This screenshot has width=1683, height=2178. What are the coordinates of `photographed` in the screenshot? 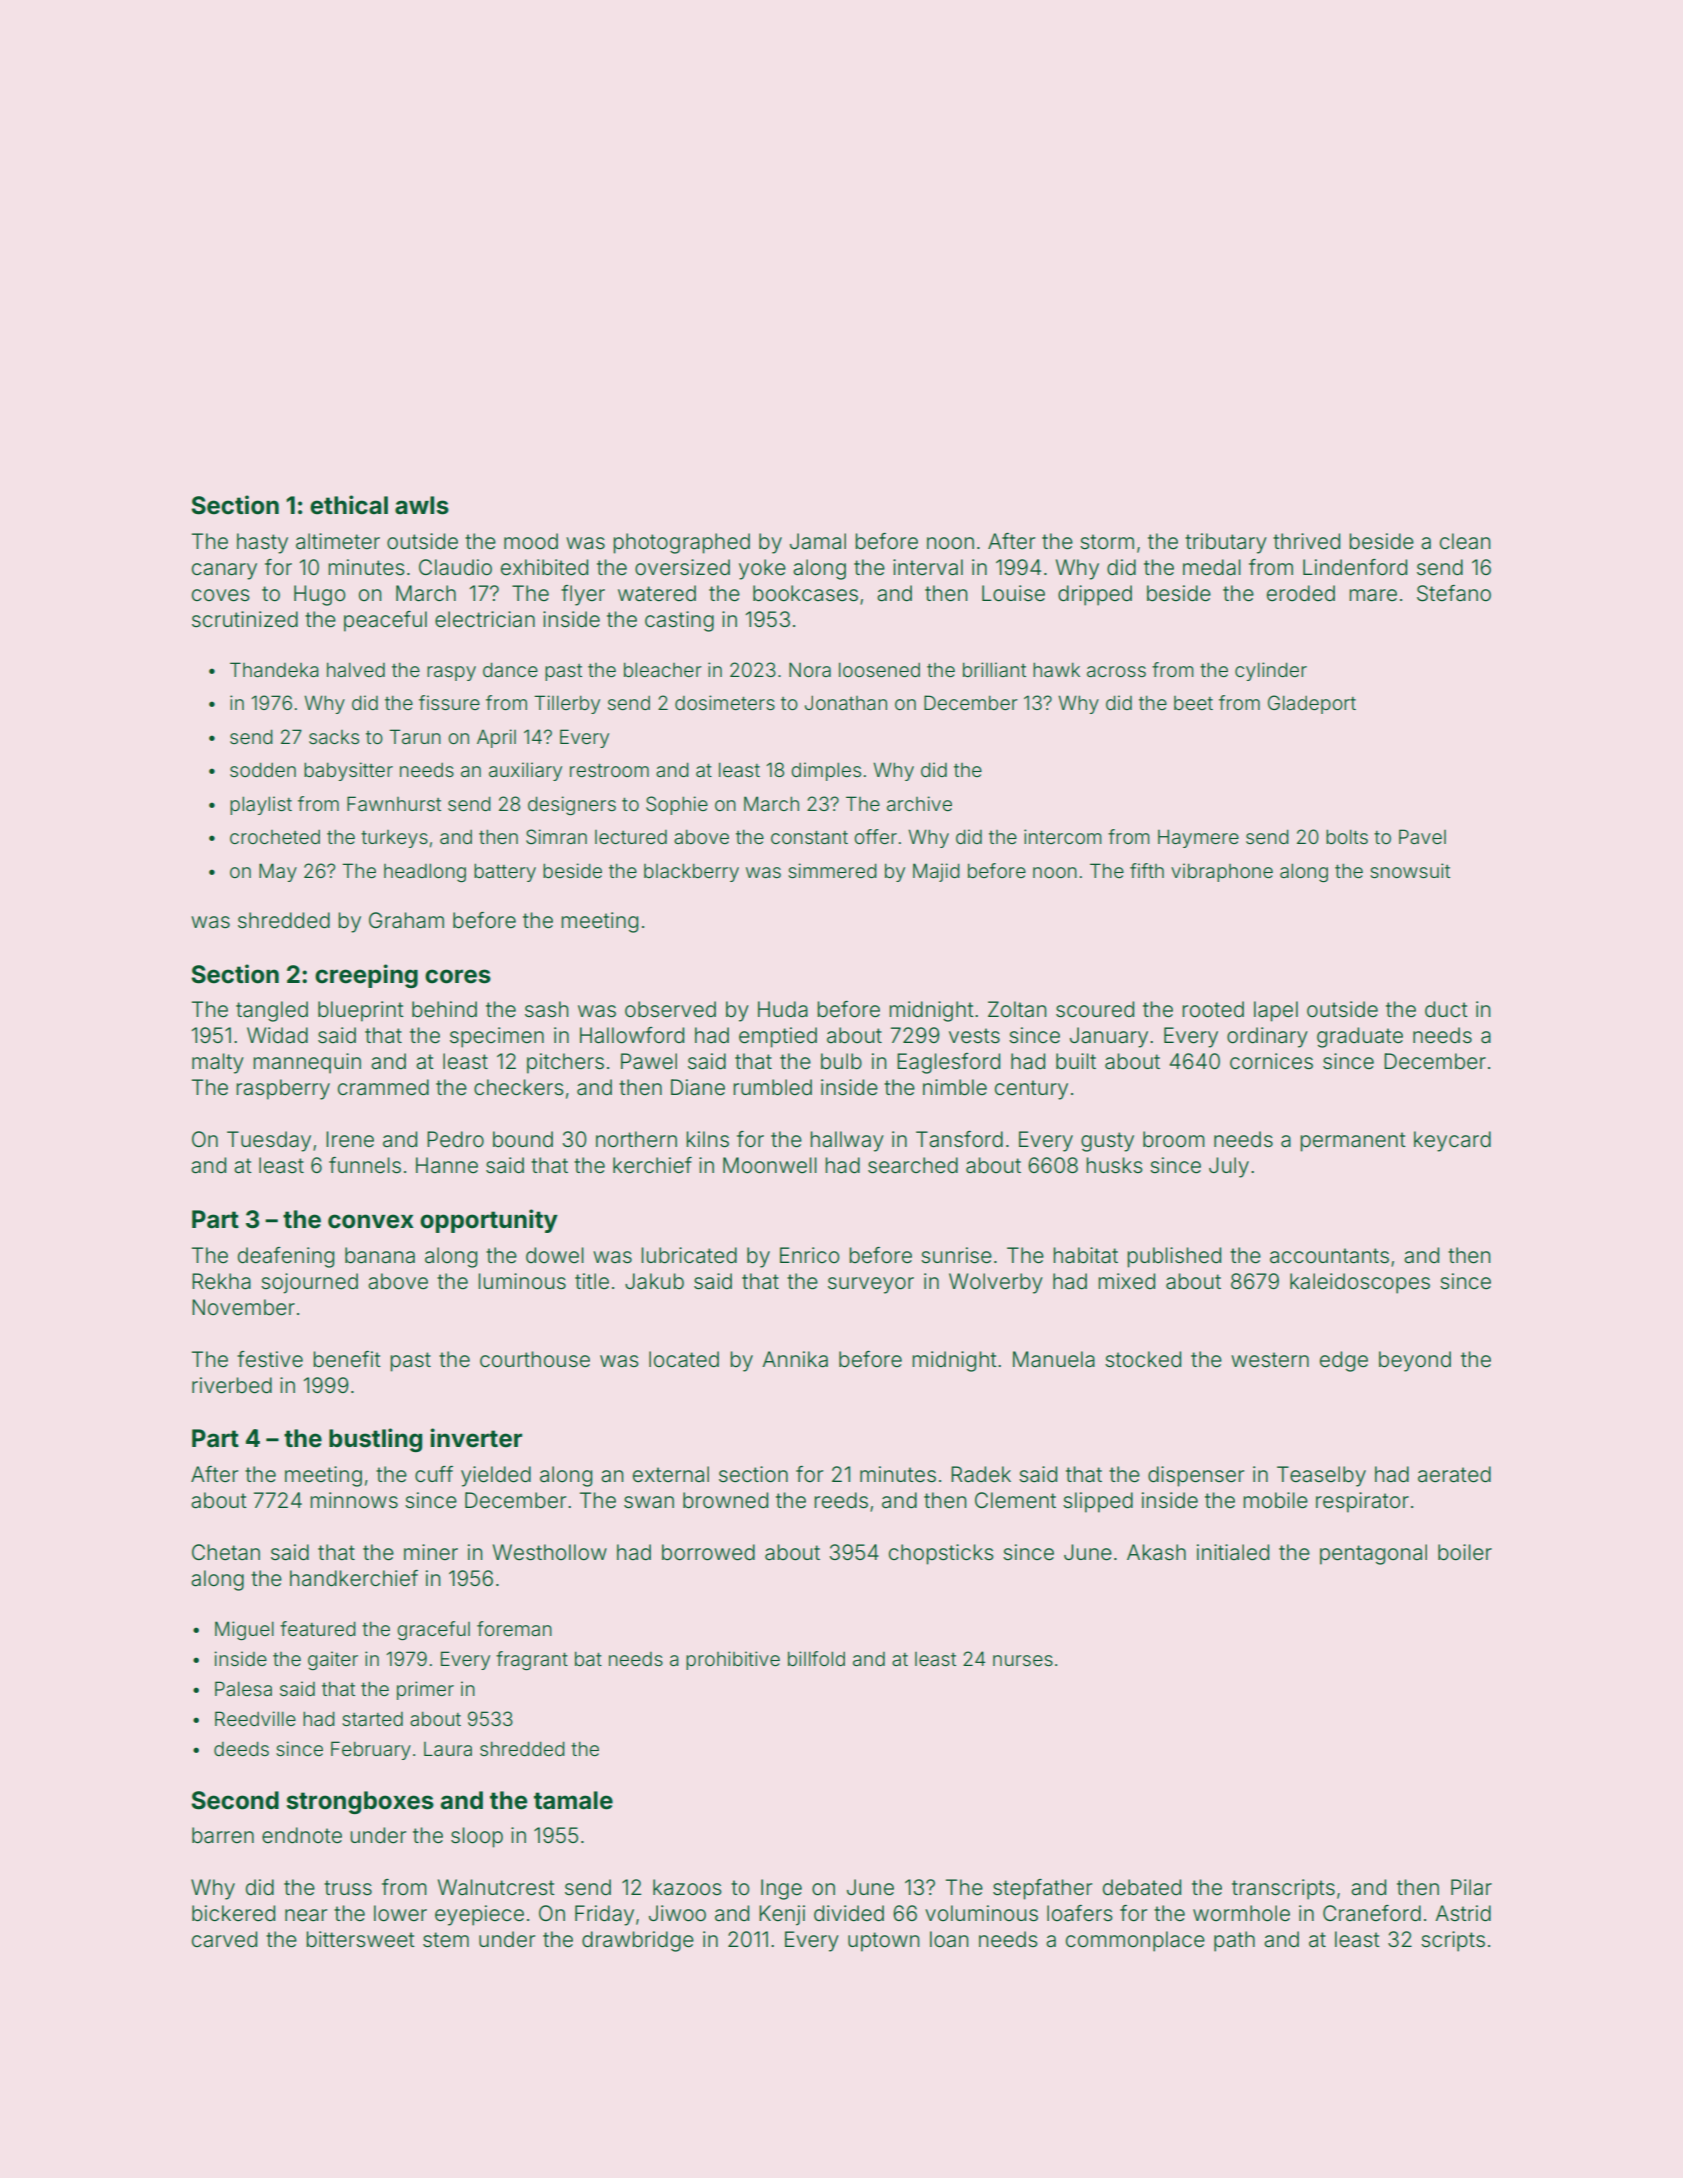 It's located at (682, 543).
